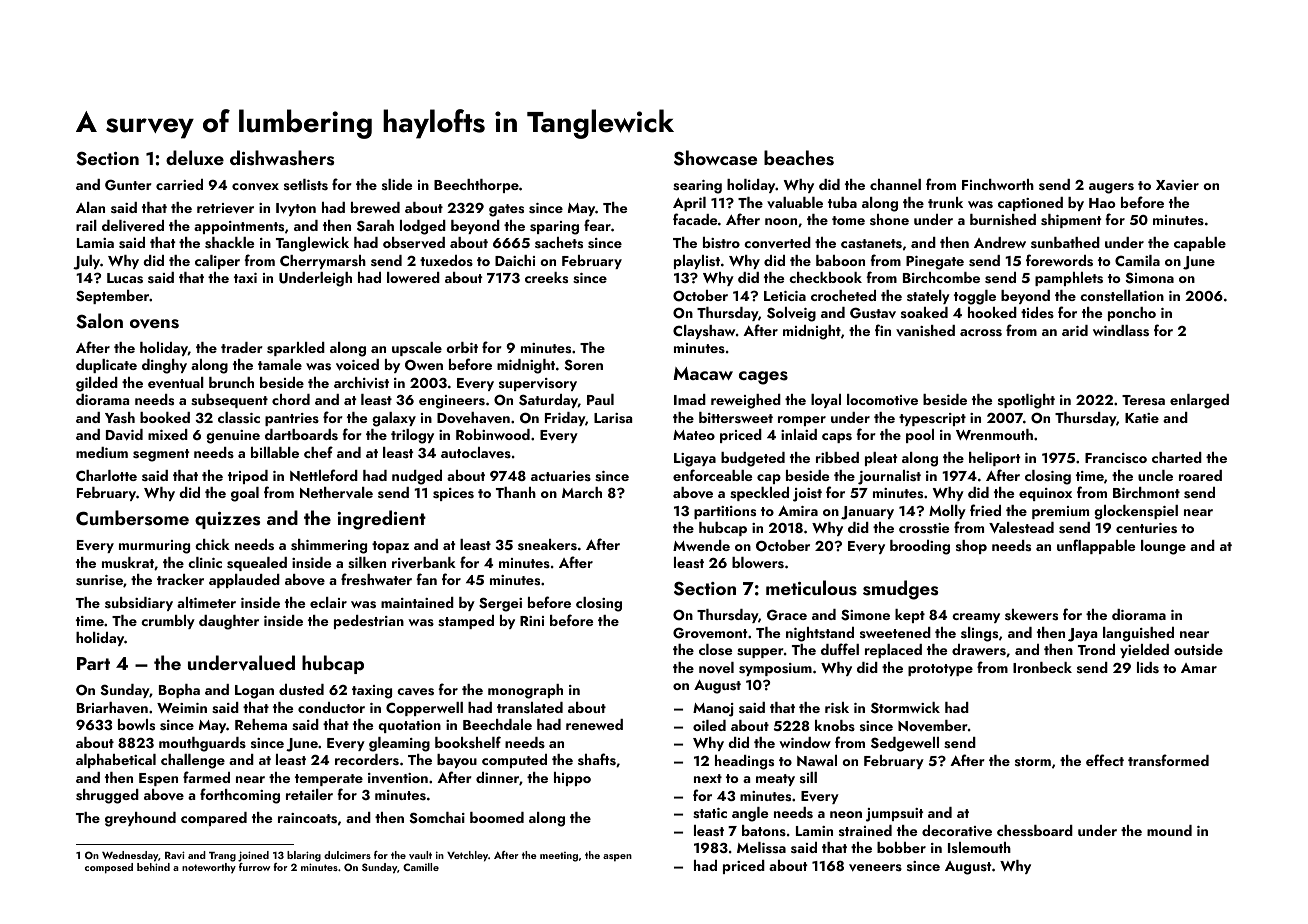 The height and width of the screenshot is (924, 1308). What do you see at coordinates (1169, 830) in the screenshot?
I see `mound` at bounding box center [1169, 830].
